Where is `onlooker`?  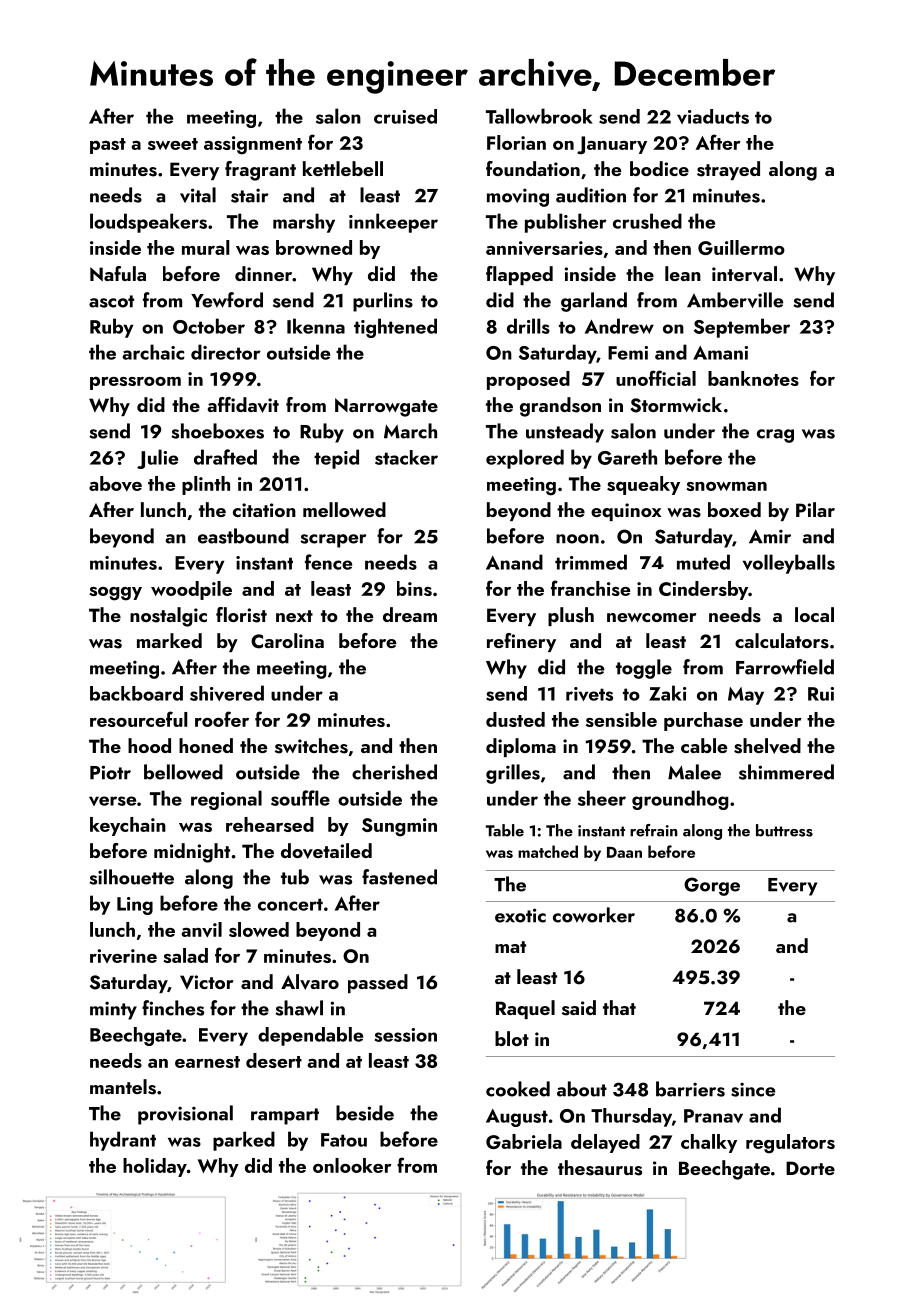
onlooker is located at coordinates (352, 1165).
